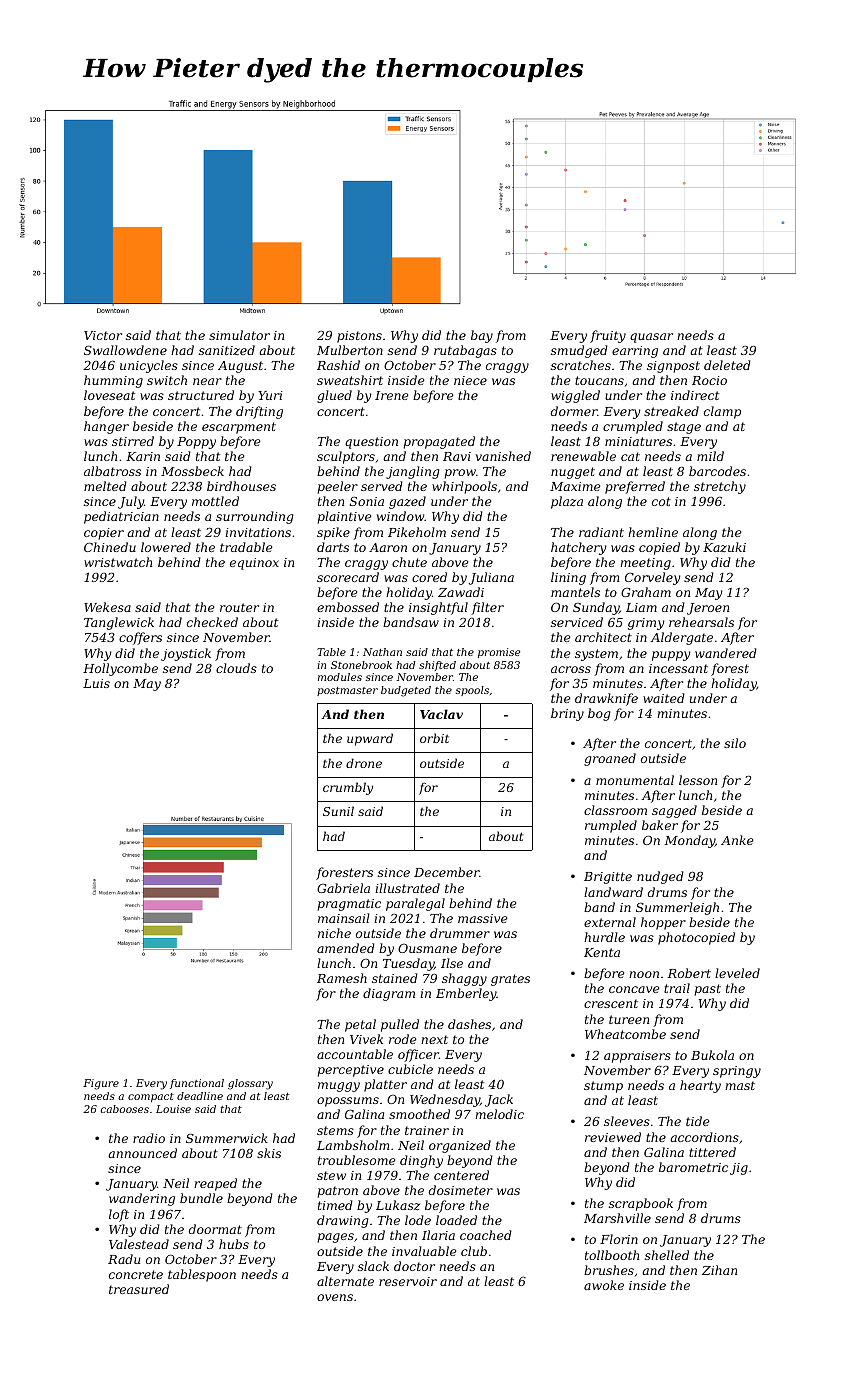 Image resolution: width=849 pixels, height=1400 pixels. Describe the element at coordinates (246, 547) in the screenshot. I see `tradable` at that location.
